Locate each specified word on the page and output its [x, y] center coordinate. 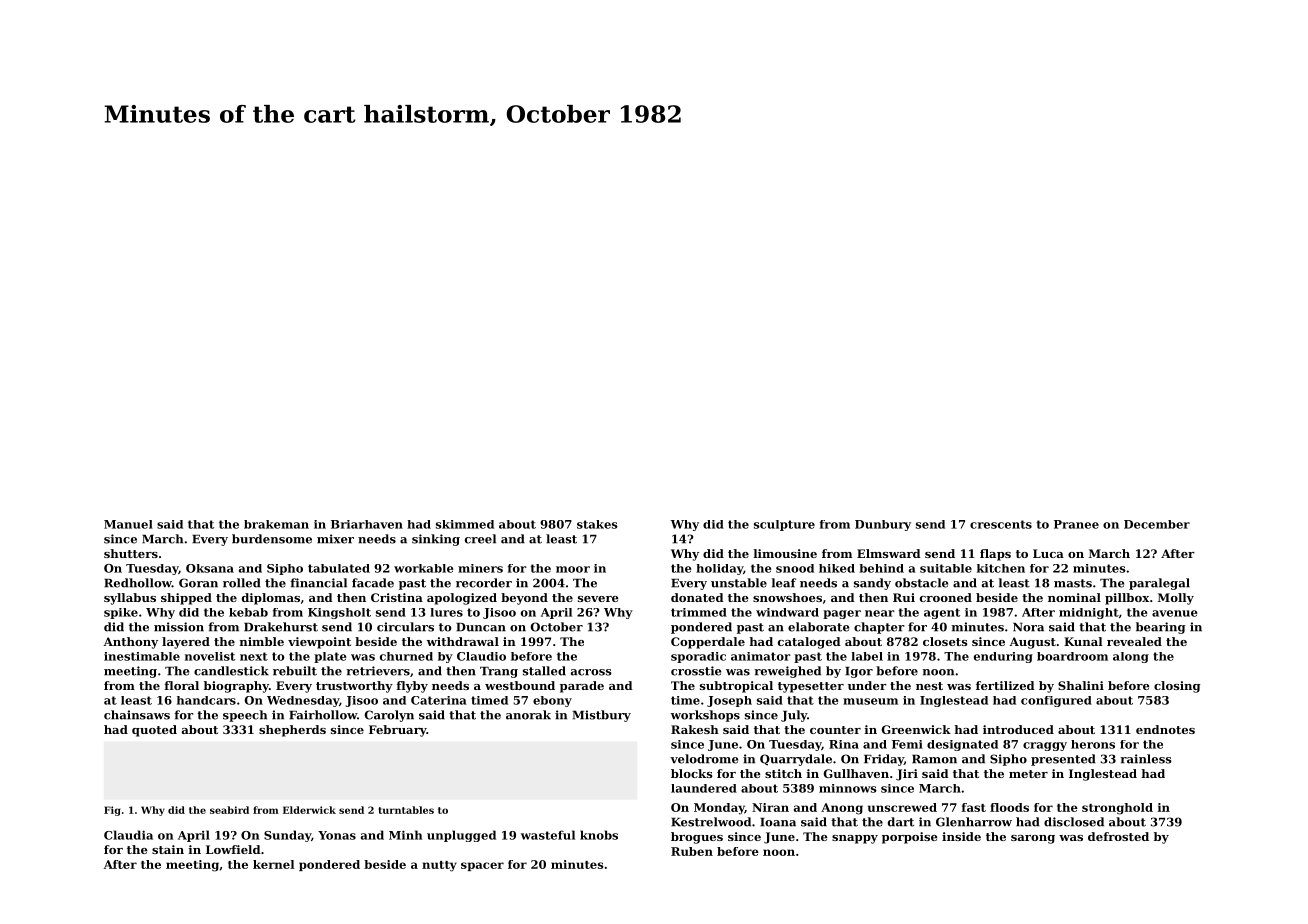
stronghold [1117, 809]
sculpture [784, 525]
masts [1073, 583]
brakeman [276, 524]
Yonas [337, 835]
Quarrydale [796, 760]
